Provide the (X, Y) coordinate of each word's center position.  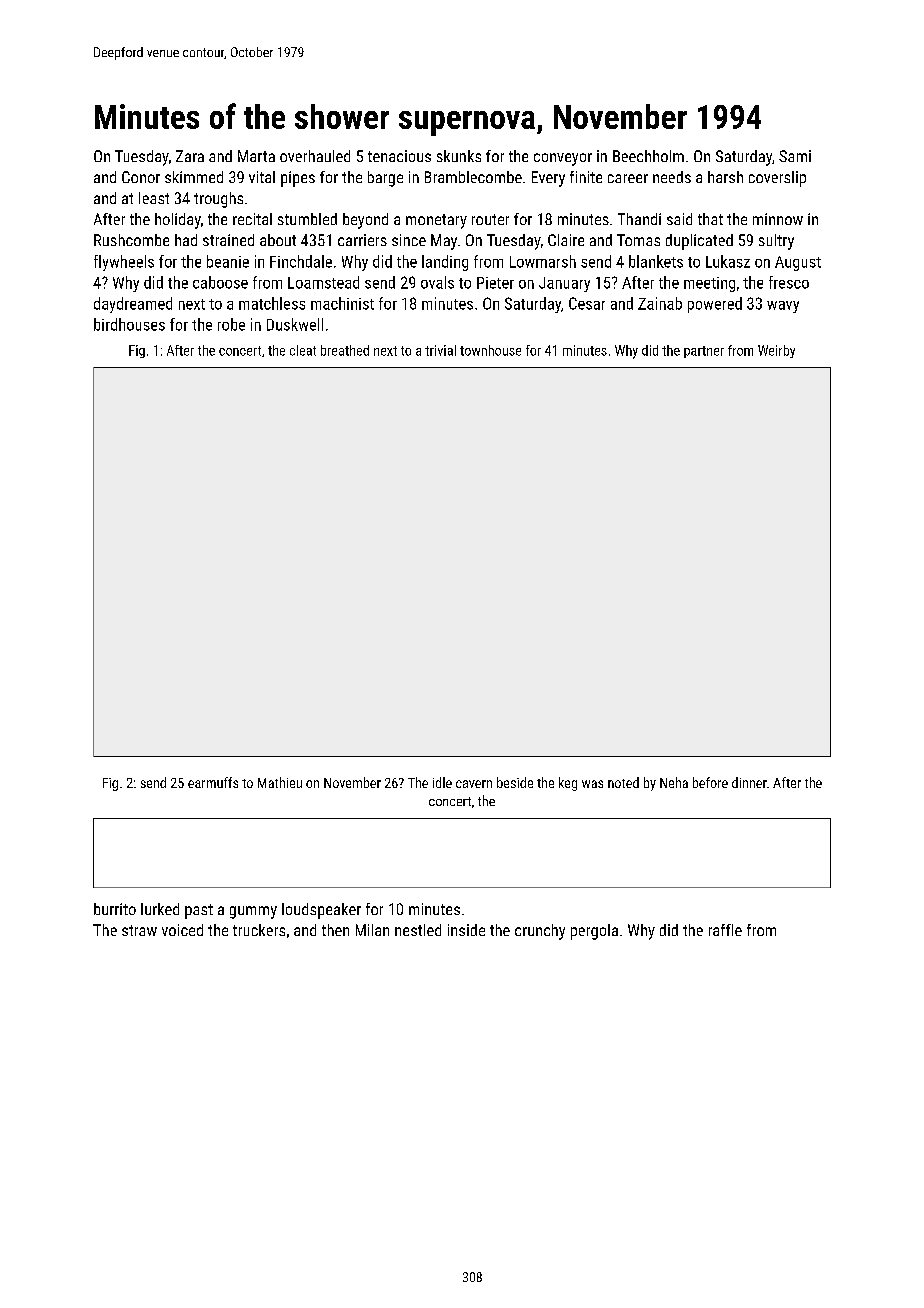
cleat (303, 350)
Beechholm (648, 156)
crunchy (540, 932)
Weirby (776, 351)
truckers (259, 930)
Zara (190, 156)
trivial (440, 350)
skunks (459, 156)
